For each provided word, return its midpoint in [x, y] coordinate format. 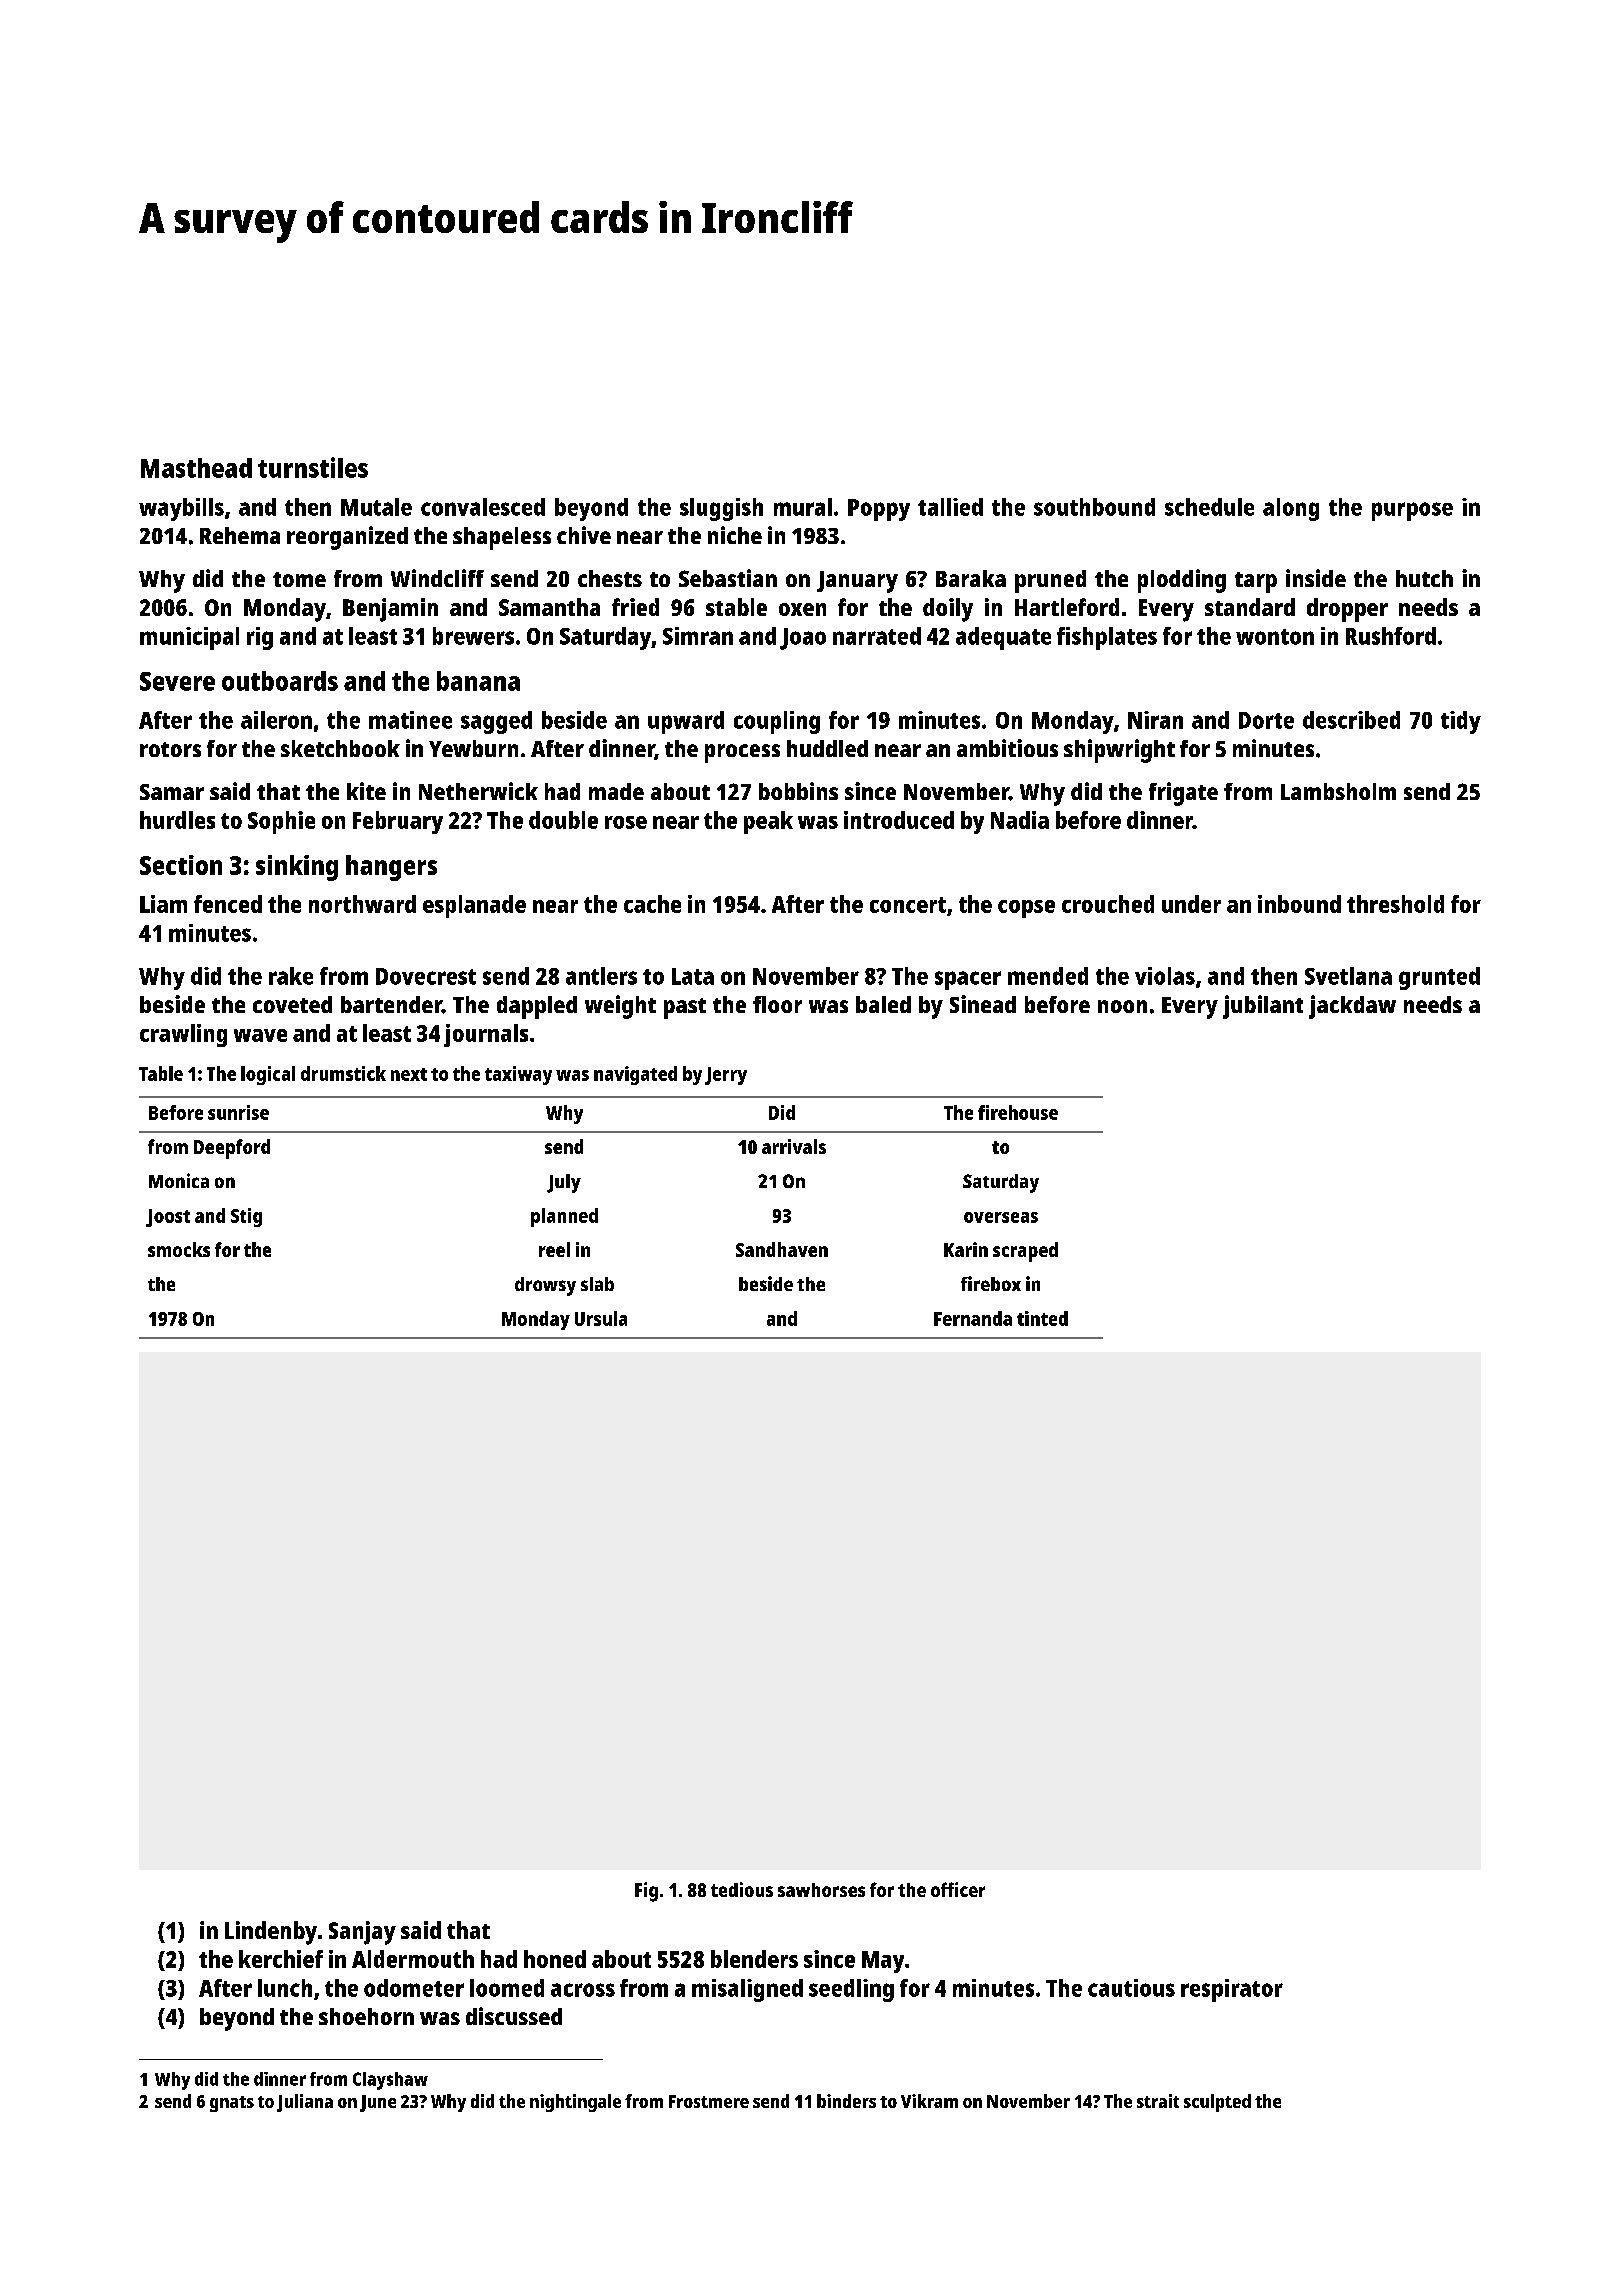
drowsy [545, 1286]
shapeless [502, 538]
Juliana [305, 2103]
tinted [1042, 1318]
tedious [742, 1889]
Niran [1155, 720]
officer [958, 1889]
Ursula [601, 1318]
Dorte [1266, 720]
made [616, 791]
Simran [698, 636]
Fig [646, 1892]
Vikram [929, 2101]
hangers [391, 868]
